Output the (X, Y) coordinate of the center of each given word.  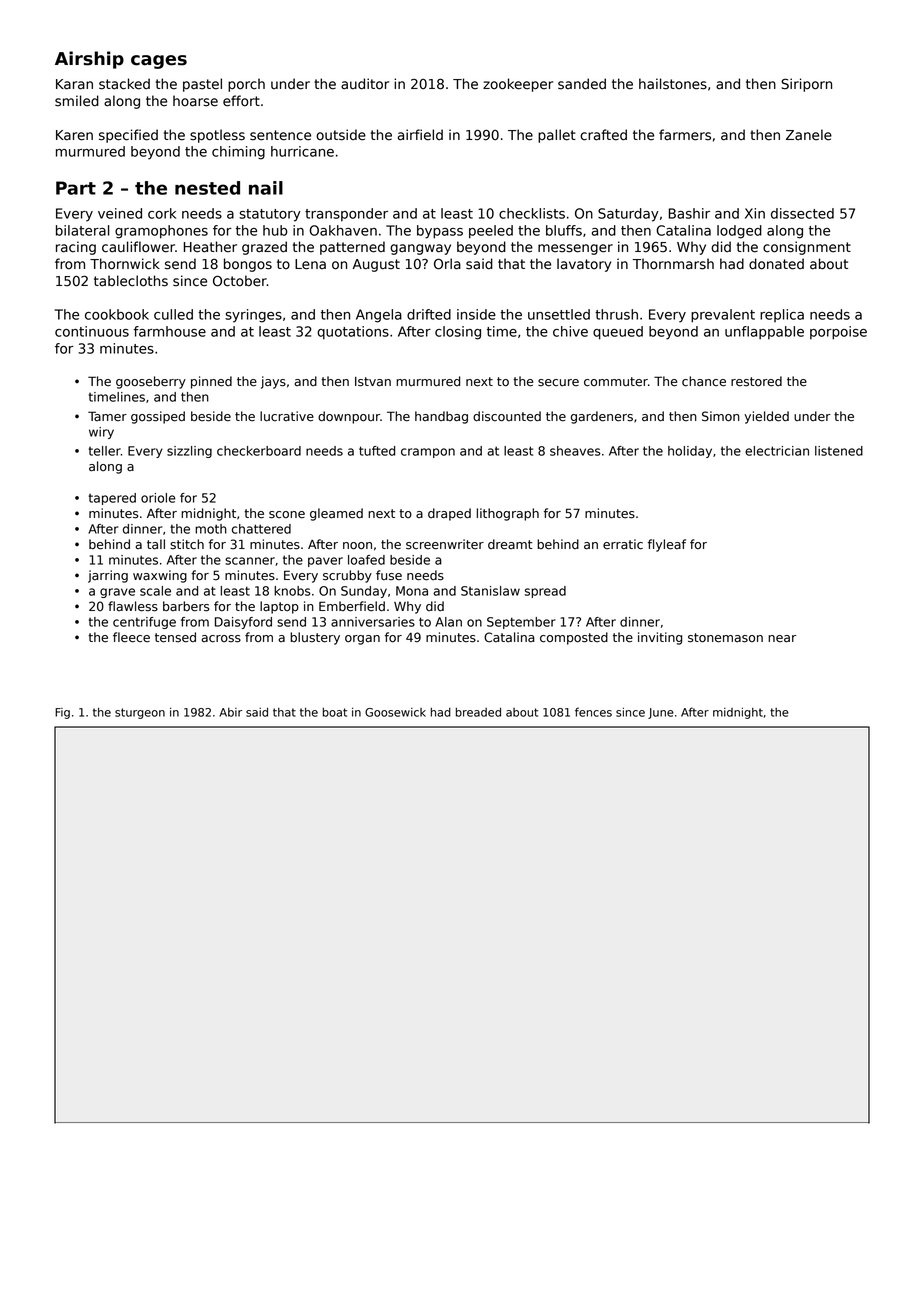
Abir (230, 712)
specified (128, 136)
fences (593, 712)
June (661, 713)
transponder (346, 214)
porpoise (838, 333)
